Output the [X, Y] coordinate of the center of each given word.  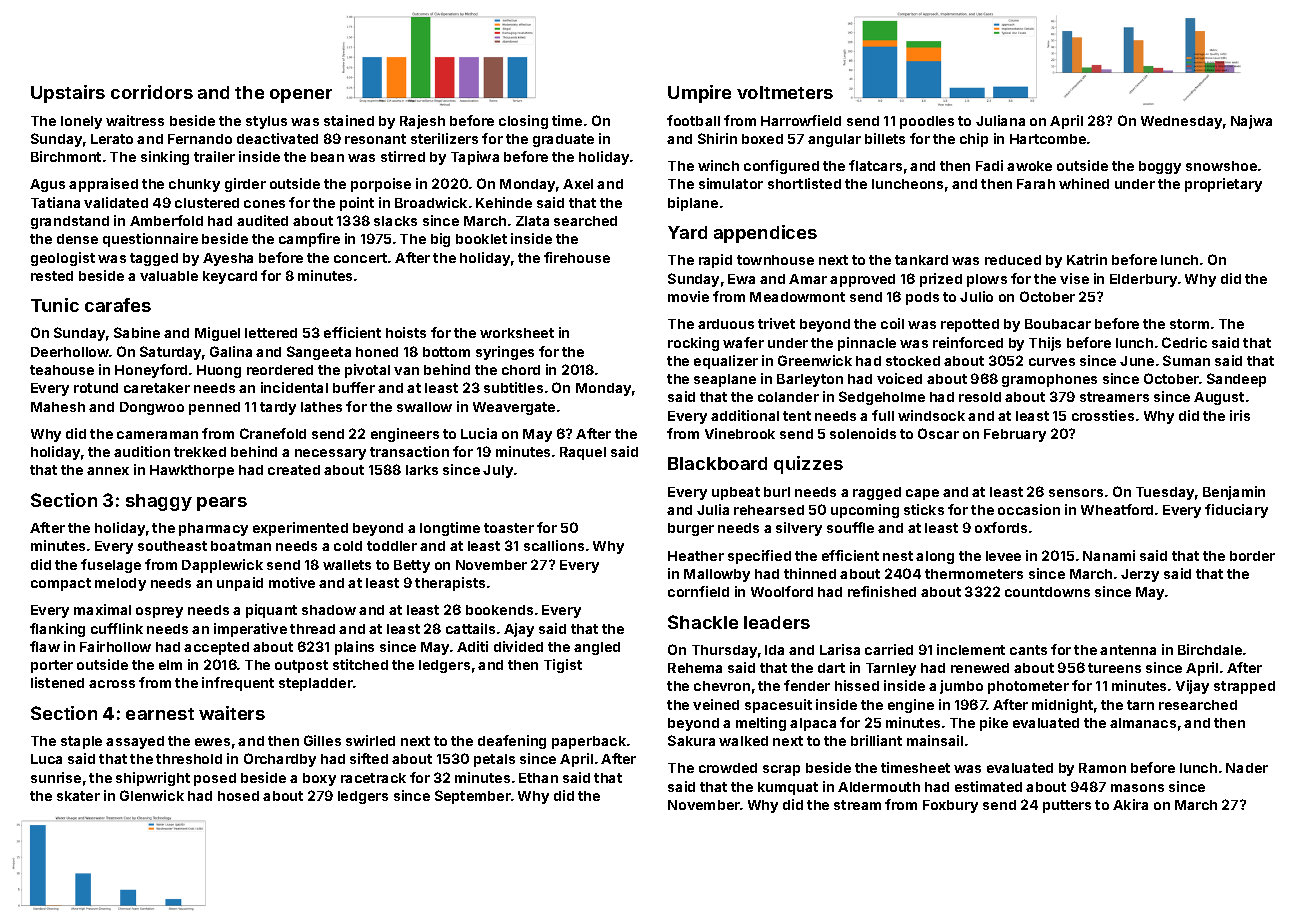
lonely [81, 122]
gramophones [1049, 380]
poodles [927, 122]
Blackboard [717, 463]
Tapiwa [475, 158]
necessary [330, 454]
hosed [238, 796]
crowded [728, 768]
